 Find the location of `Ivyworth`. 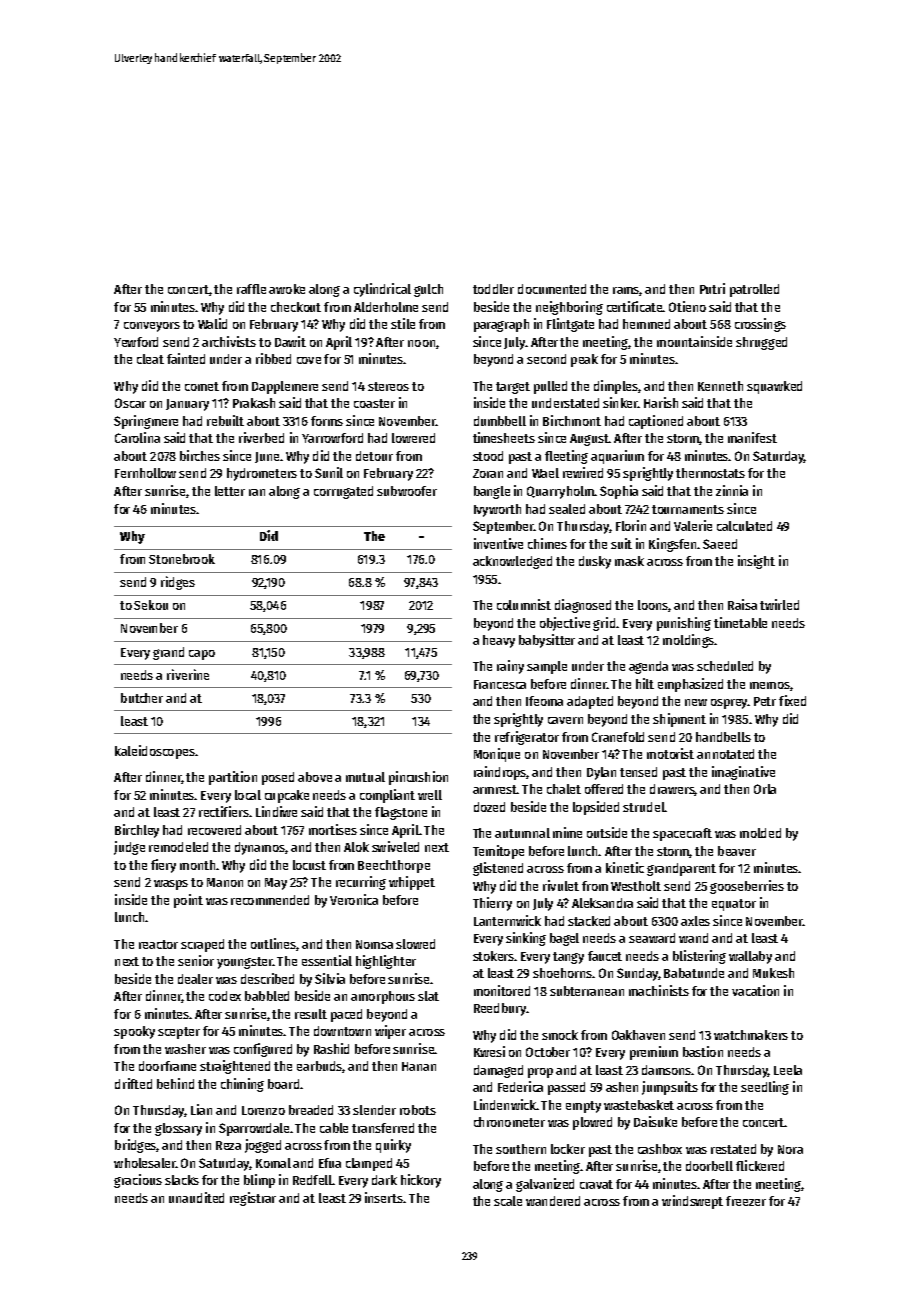

Ivyworth is located at coordinates (497, 510).
